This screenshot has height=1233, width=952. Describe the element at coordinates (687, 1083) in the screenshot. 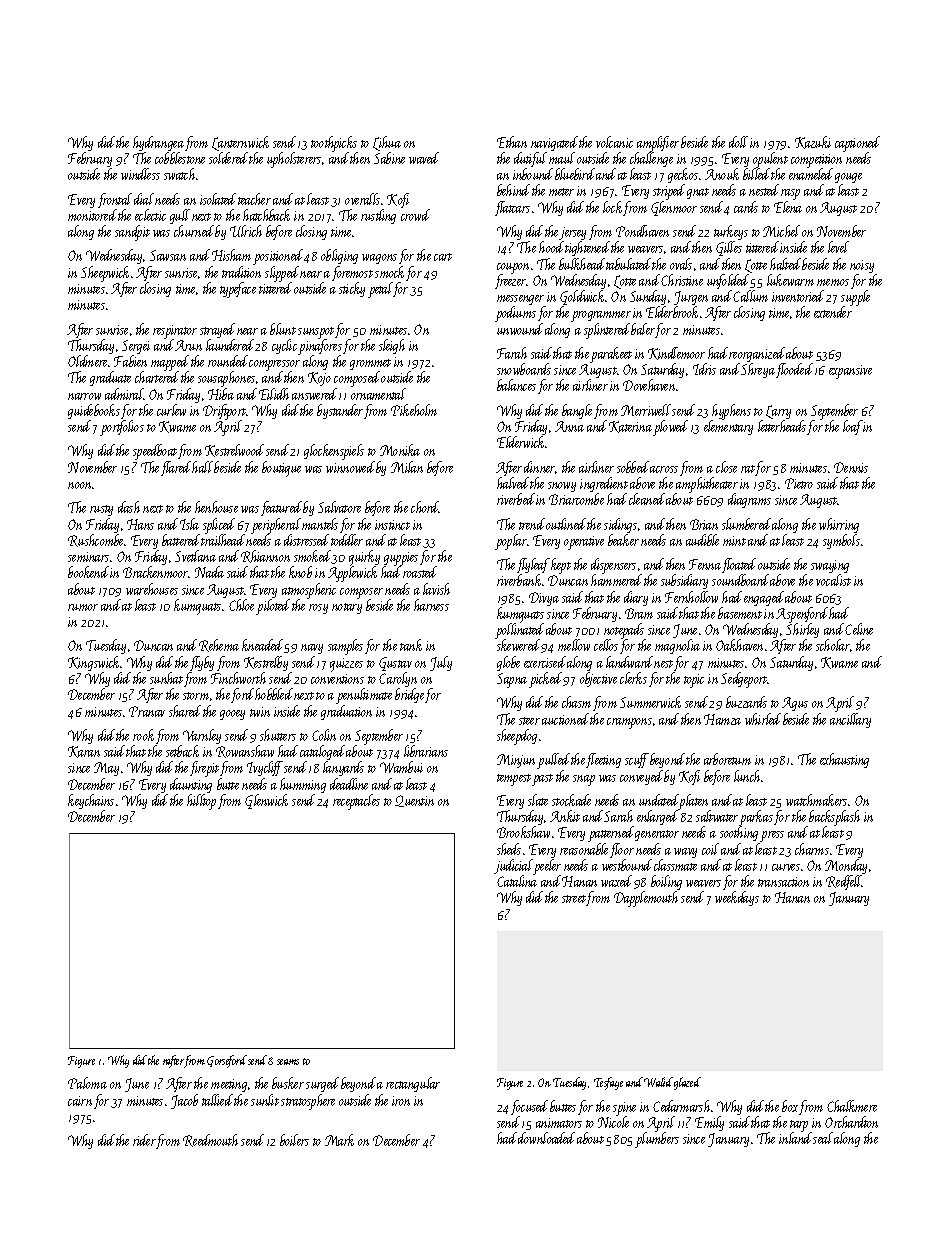

I see `glazed` at that location.
